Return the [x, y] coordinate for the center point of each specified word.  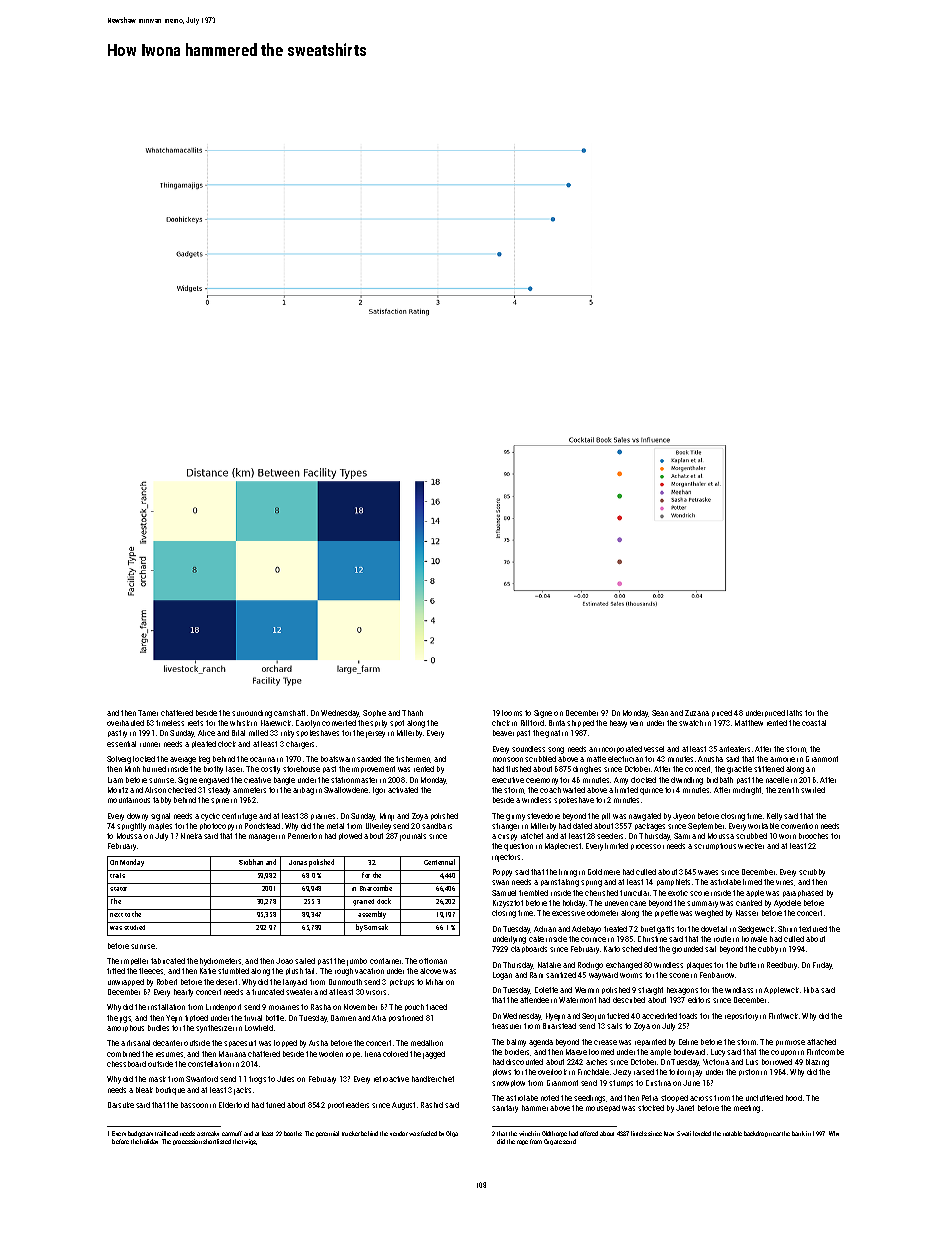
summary [702, 904]
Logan [502, 976]
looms [512, 713]
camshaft [289, 713]
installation [166, 1007]
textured [813, 929]
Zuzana [697, 713]
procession [187, 1142]
